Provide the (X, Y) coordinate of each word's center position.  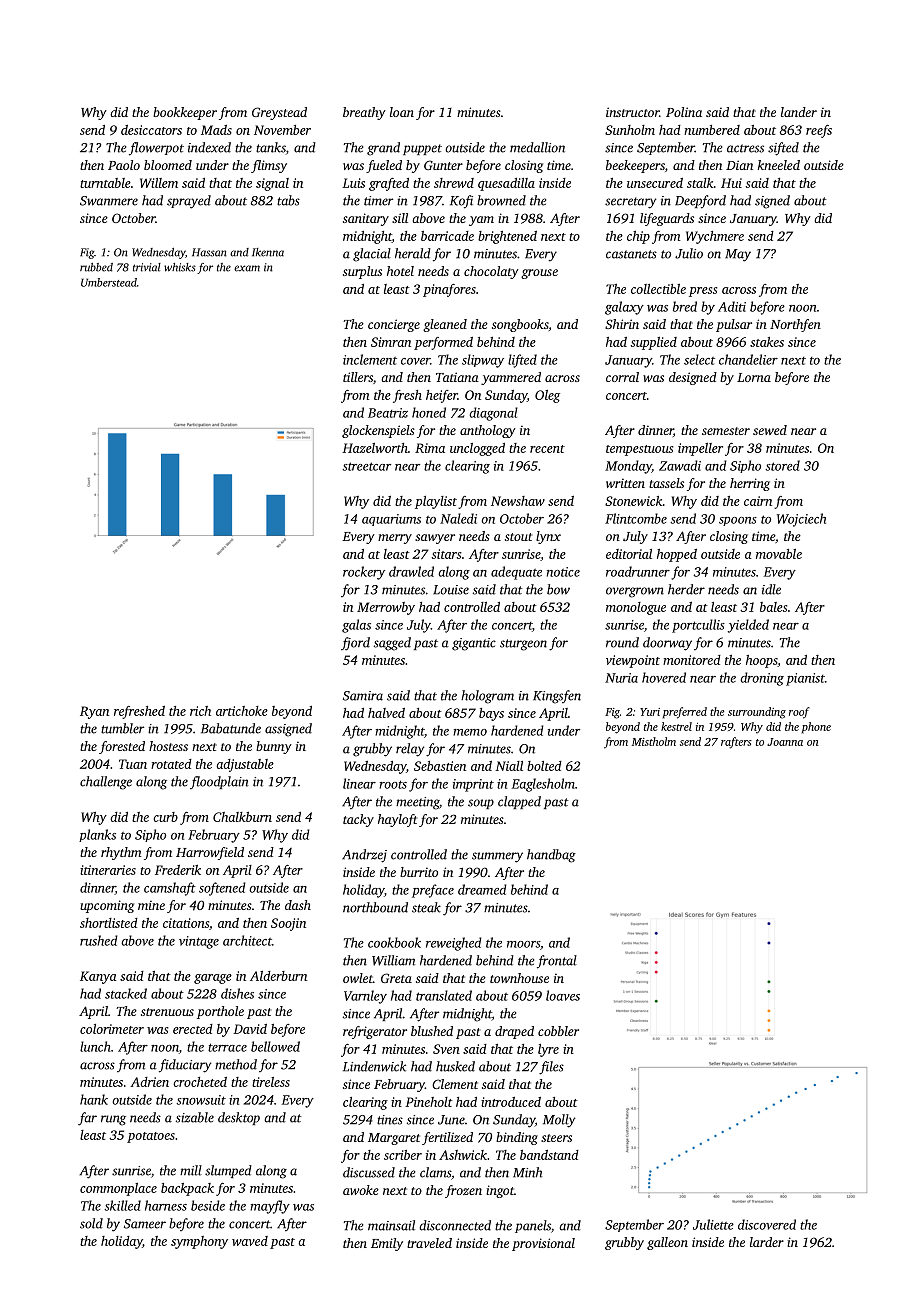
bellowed (275, 1046)
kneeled (779, 165)
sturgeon (523, 645)
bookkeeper (185, 113)
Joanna (785, 742)
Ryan (94, 712)
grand (383, 149)
